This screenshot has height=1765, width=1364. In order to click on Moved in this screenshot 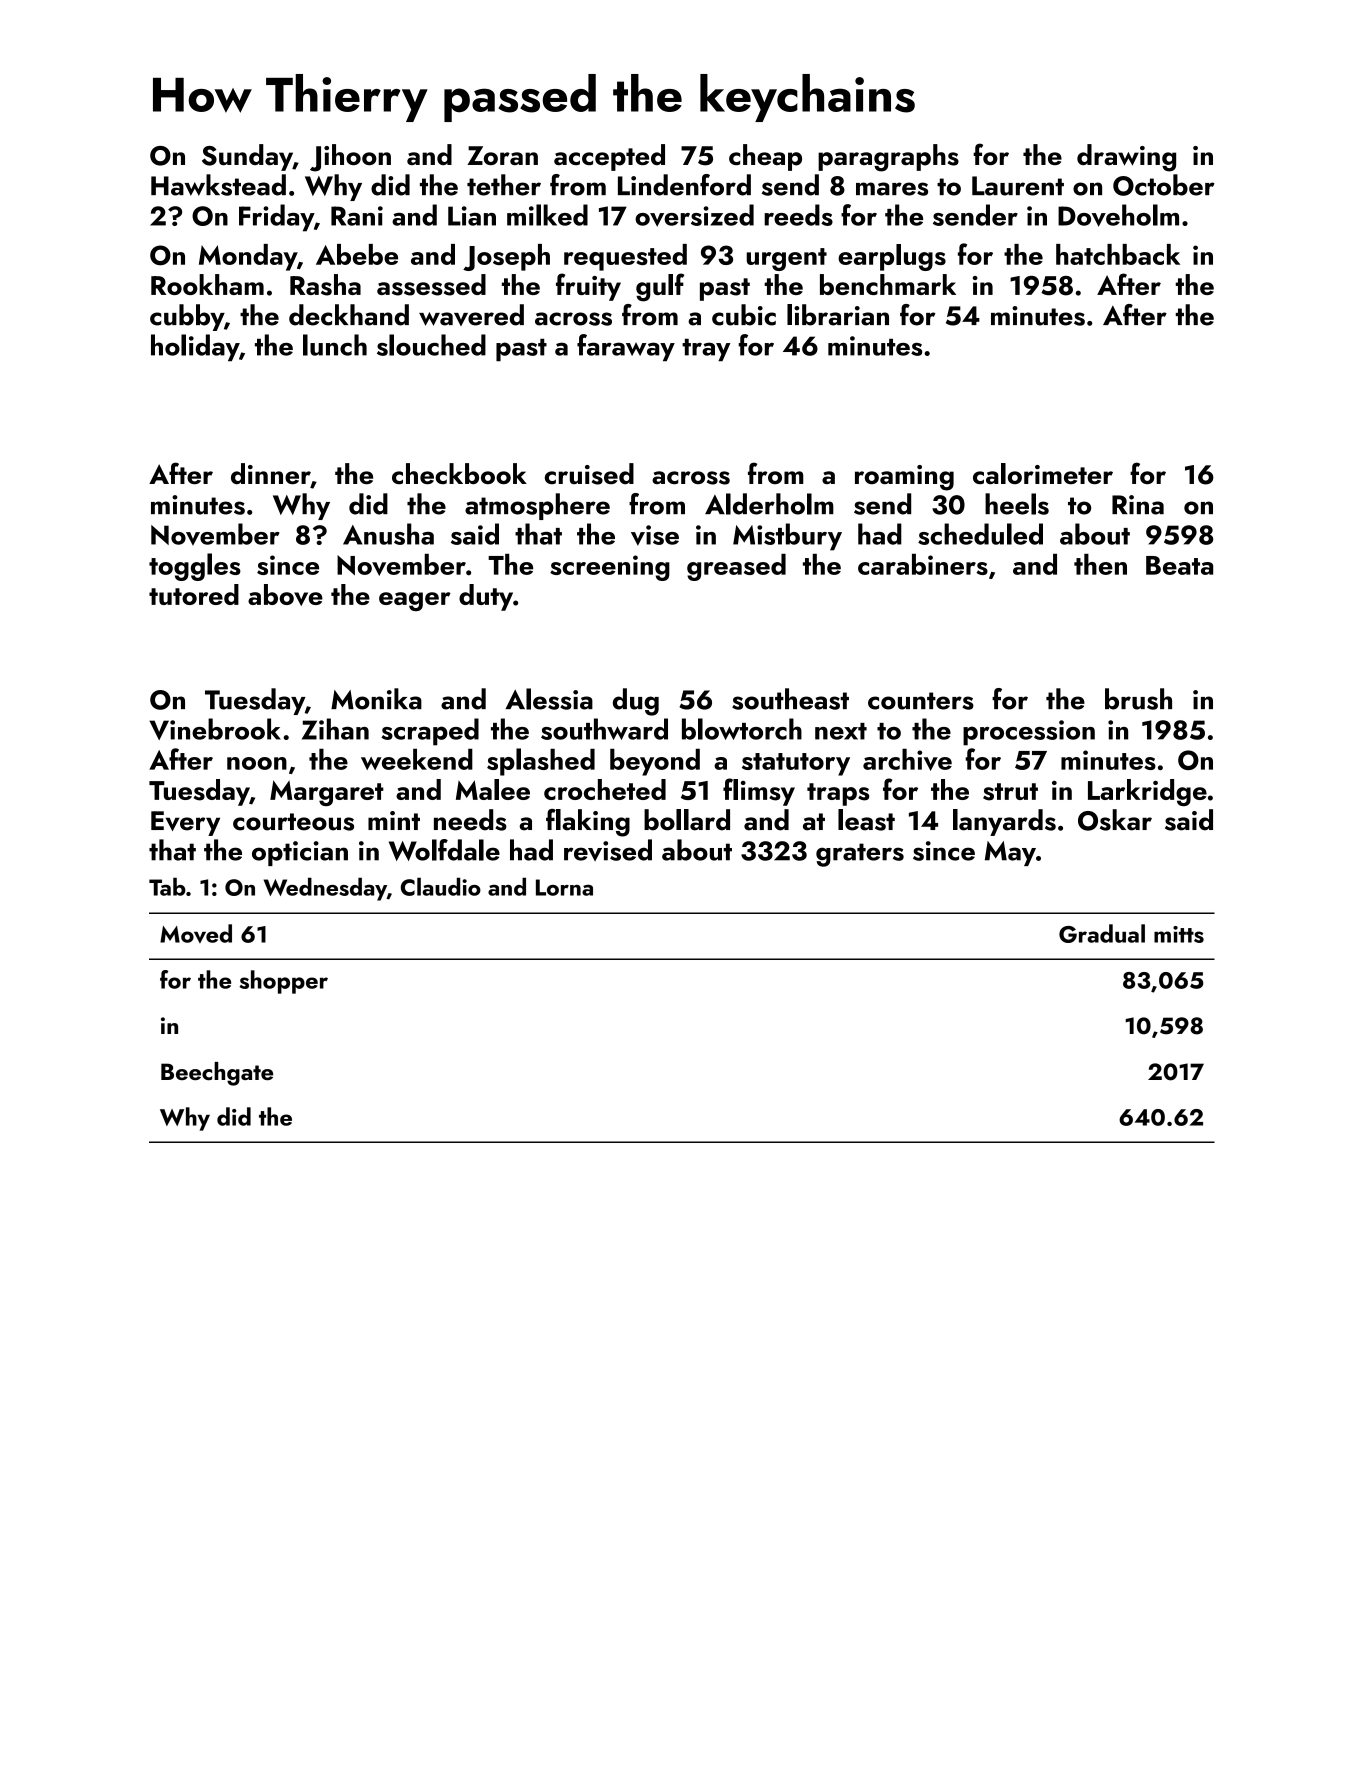, I will do `click(196, 933)`.
